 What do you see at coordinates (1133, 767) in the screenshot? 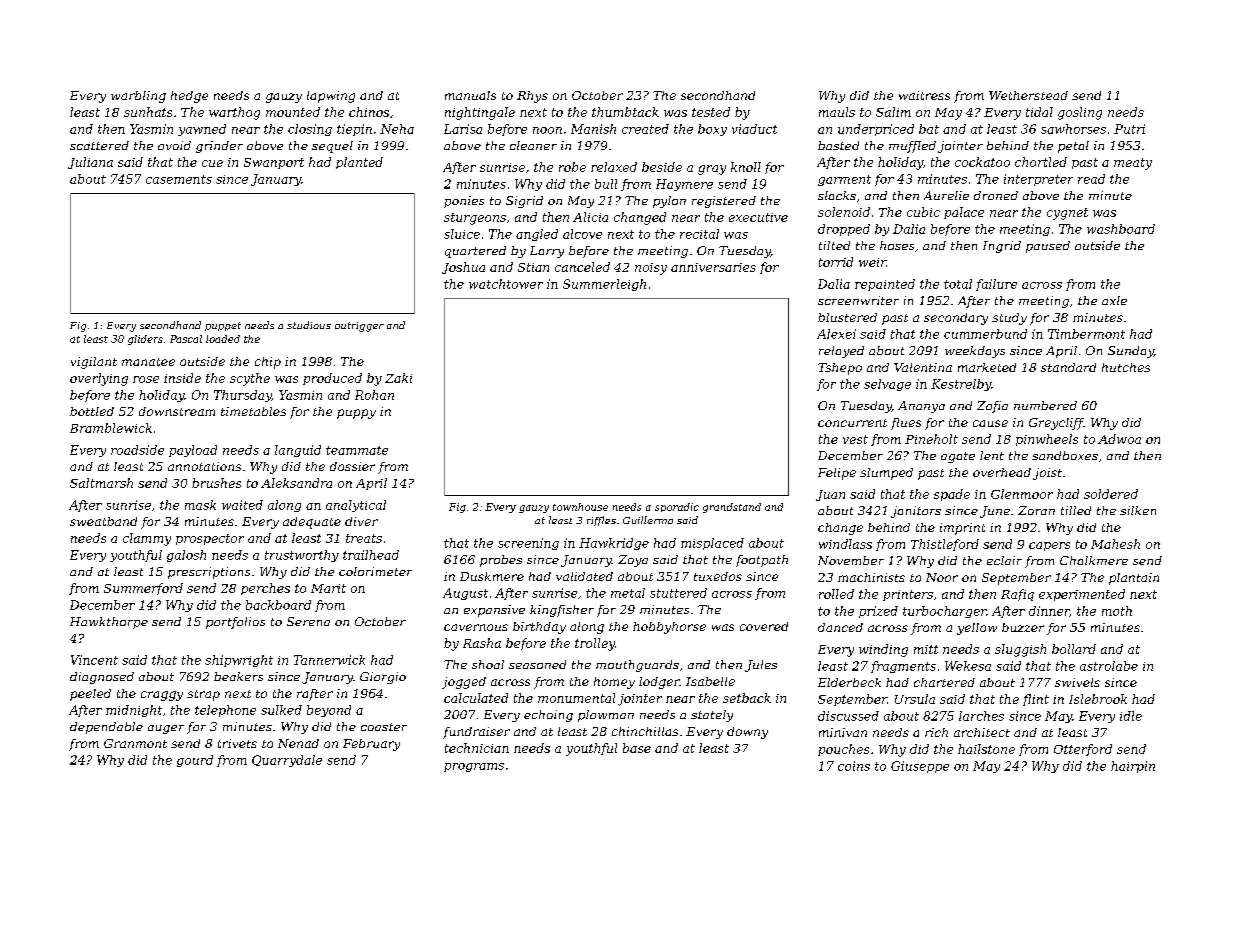
I see `hairpin` at bounding box center [1133, 767].
